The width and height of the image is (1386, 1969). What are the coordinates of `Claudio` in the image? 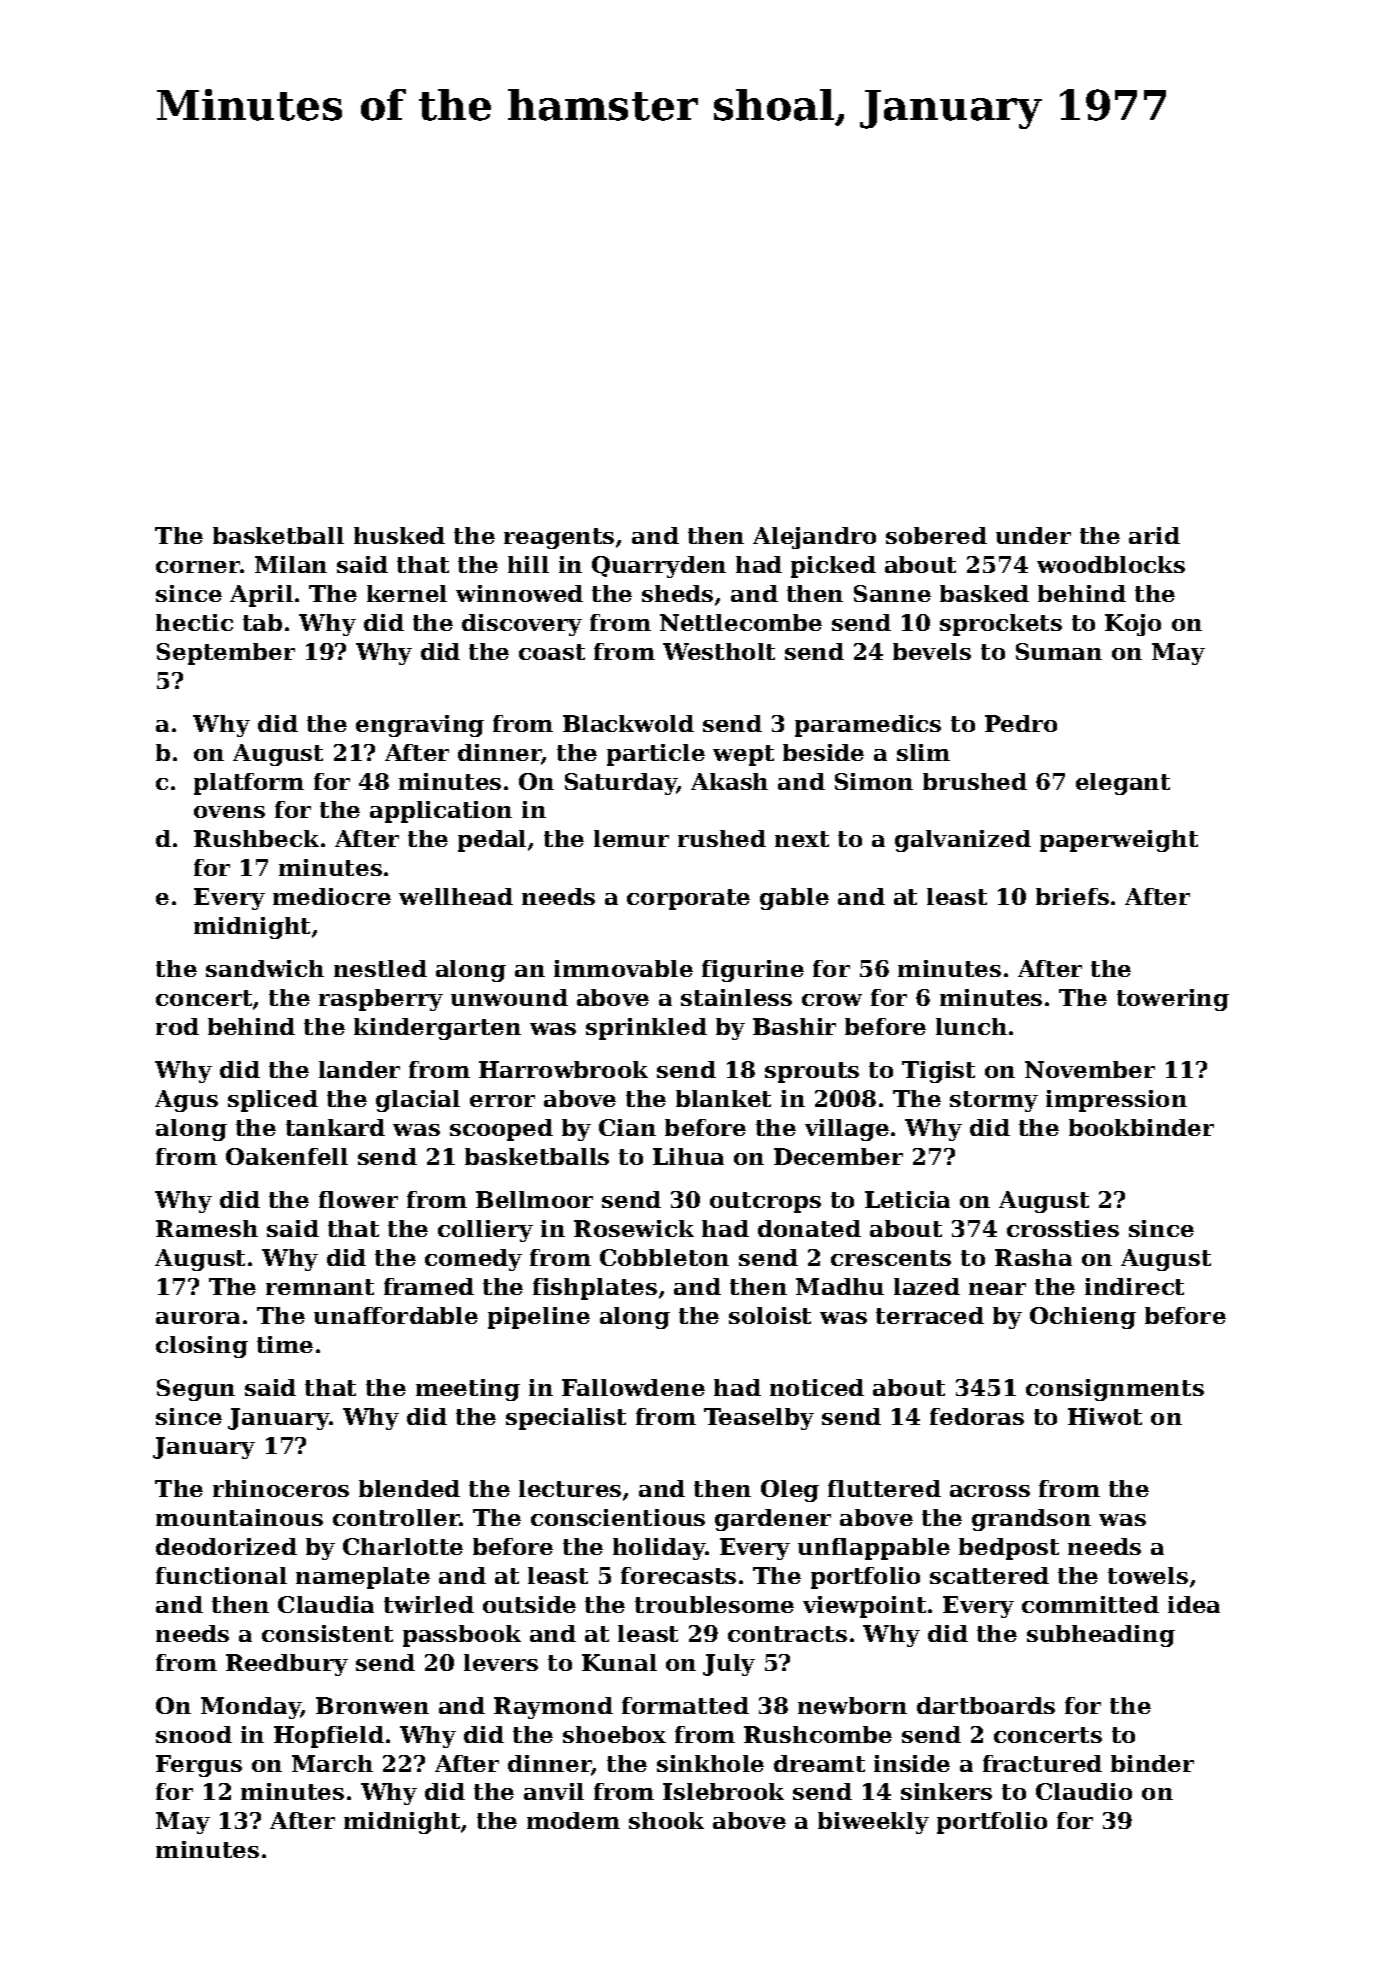 It's located at (1084, 1791).
